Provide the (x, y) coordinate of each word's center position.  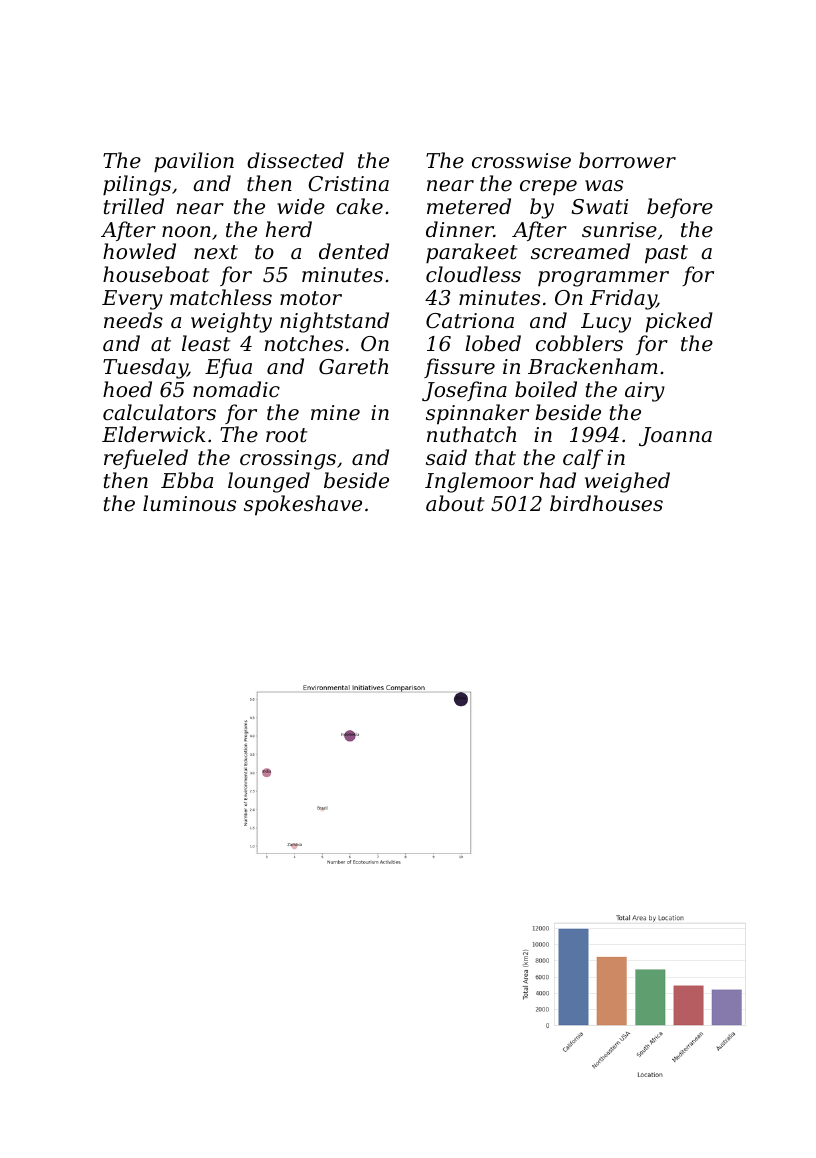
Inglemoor (479, 482)
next (216, 252)
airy (645, 392)
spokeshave (303, 505)
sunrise (619, 230)
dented (354, 251)
